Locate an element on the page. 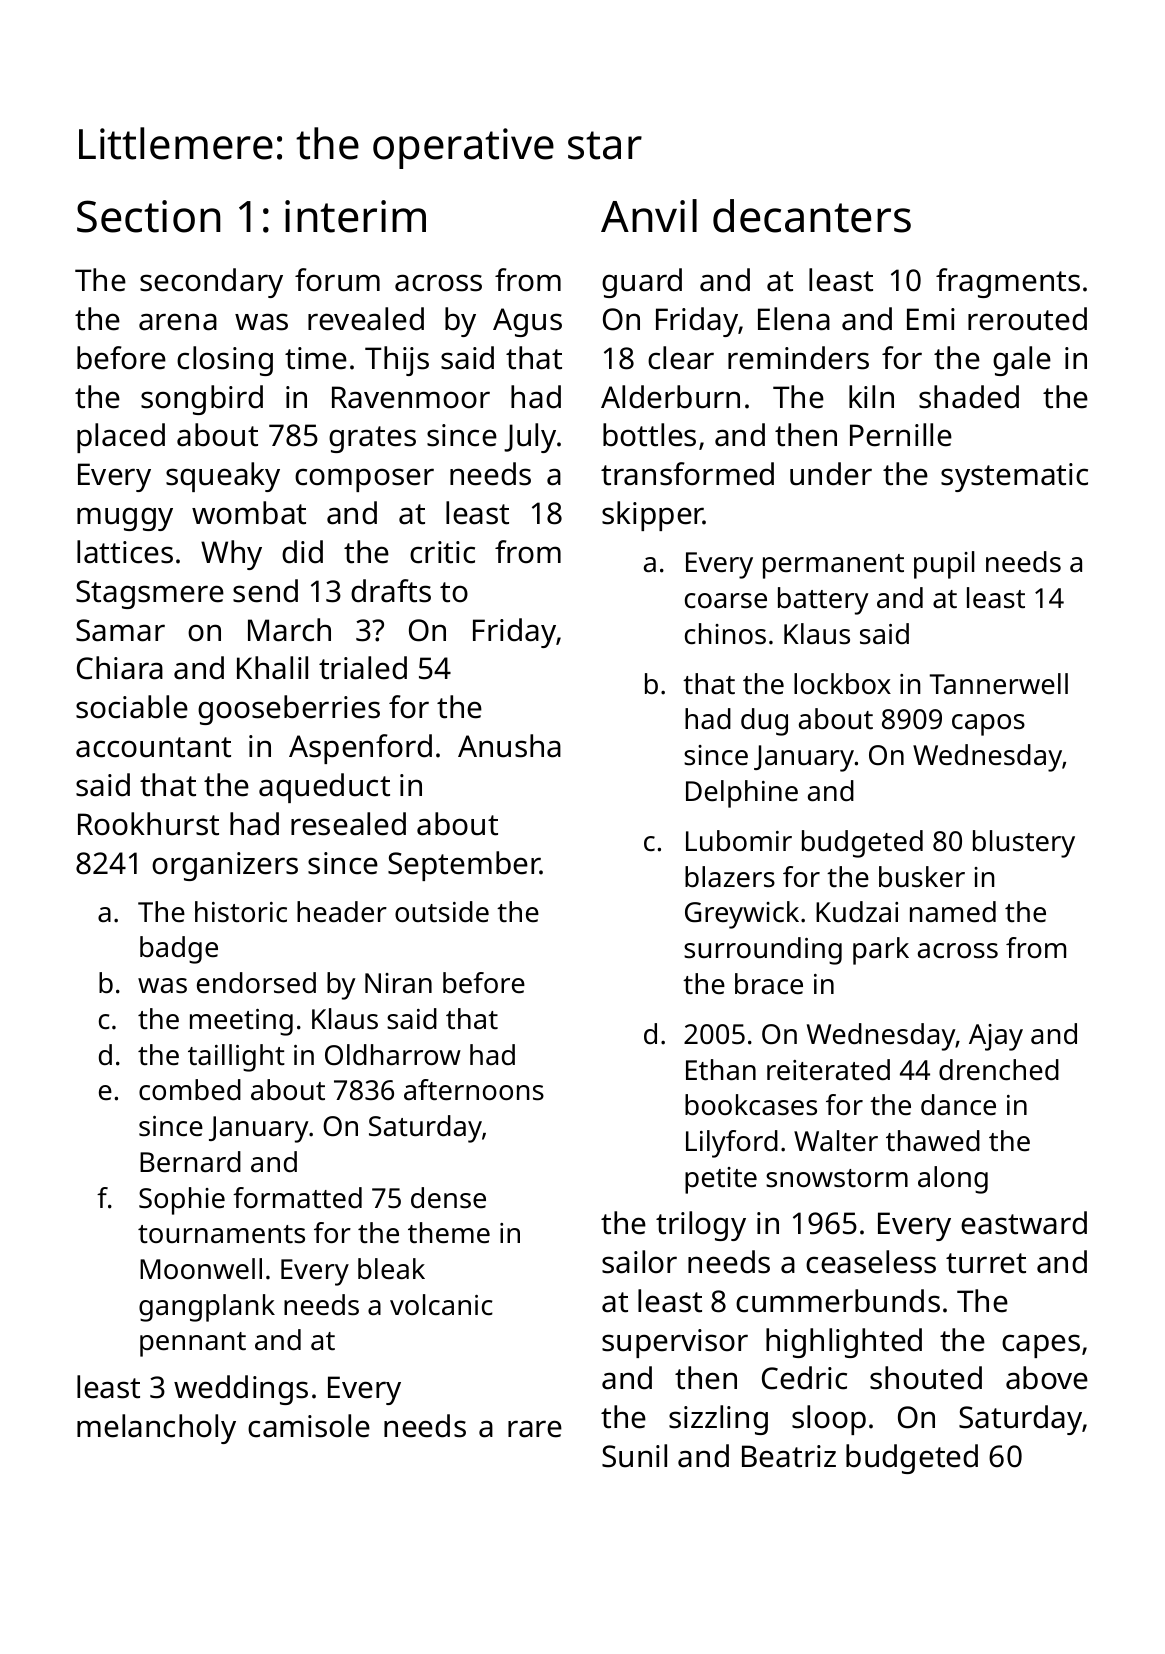 This image has height=1654, width=1165. interim is located at coordinates (355, 216).
